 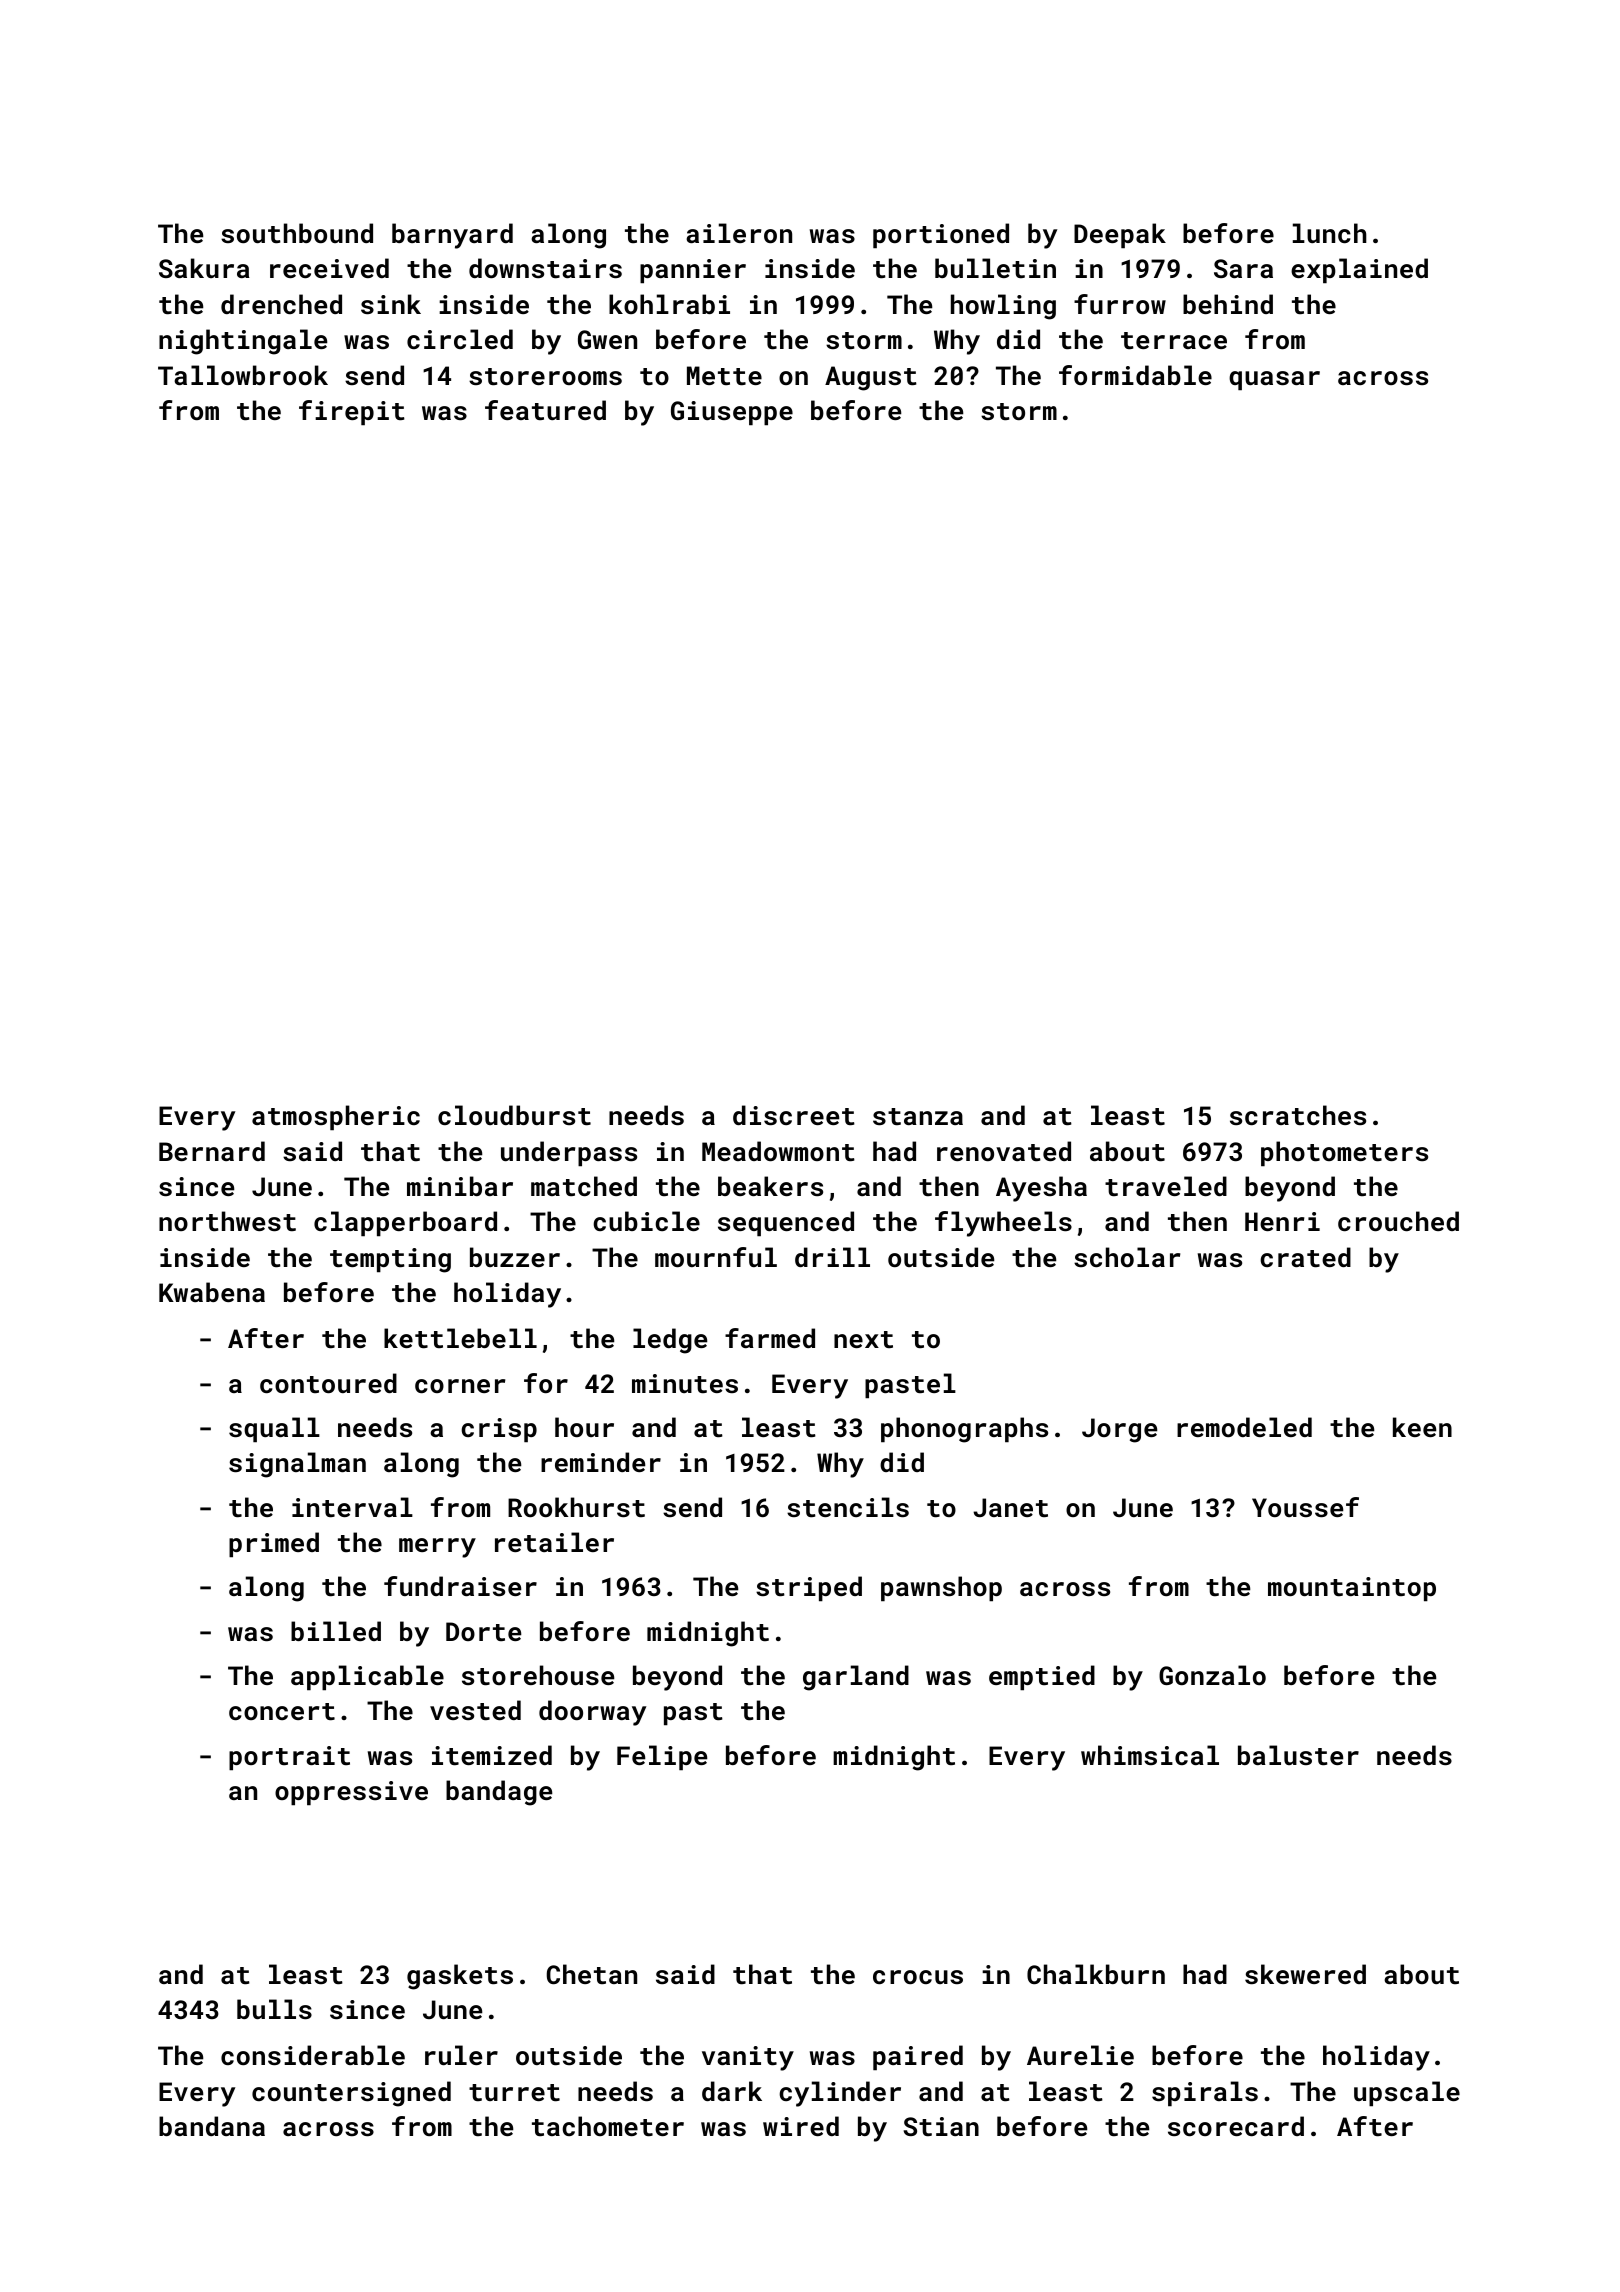 What do you see at coordinates (770, 1338) in the image?
I see `farmed` at bounding box center [770, 1338].
